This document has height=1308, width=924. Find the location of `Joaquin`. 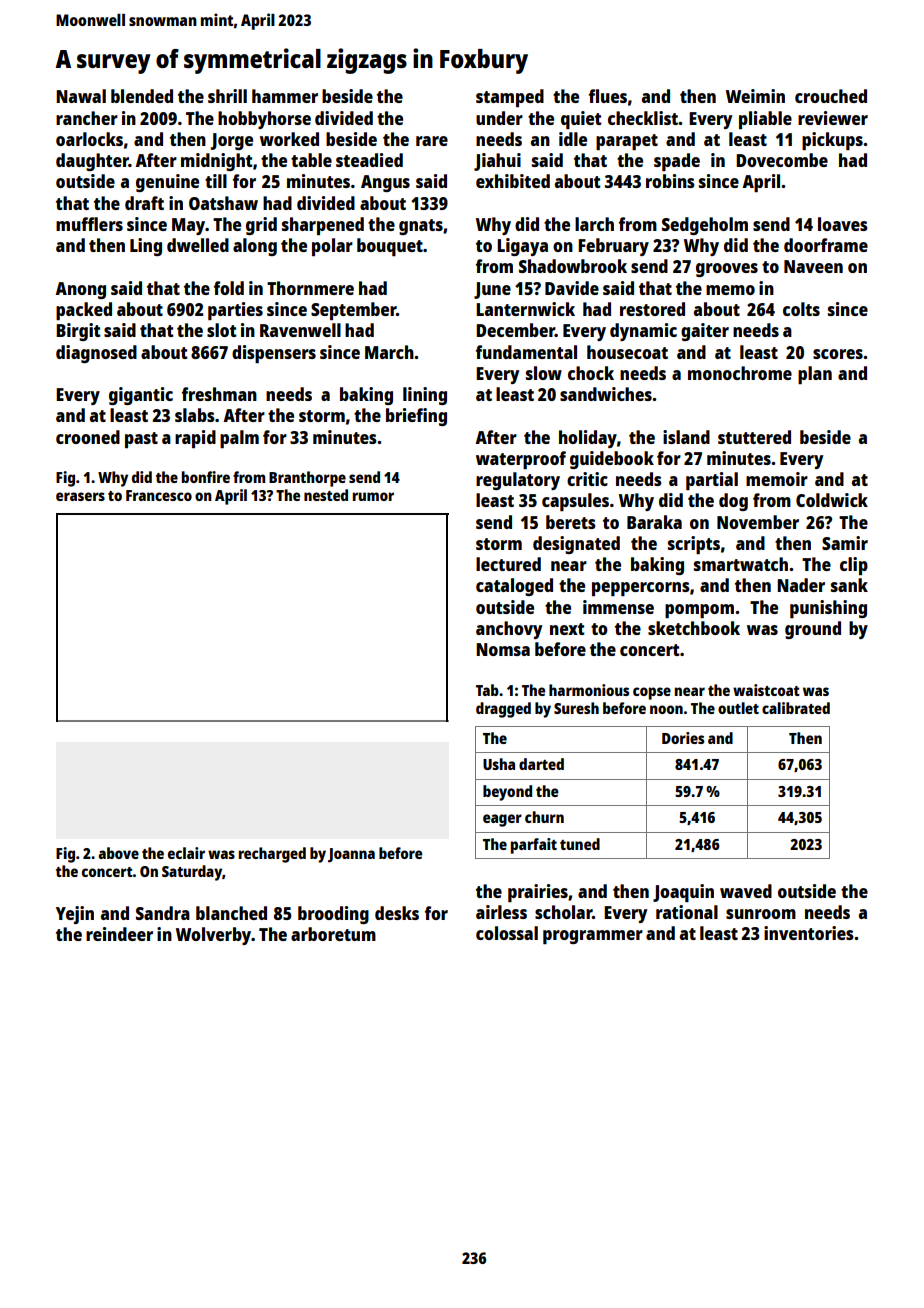

Joaquin is located at coordinates (683, 893).
